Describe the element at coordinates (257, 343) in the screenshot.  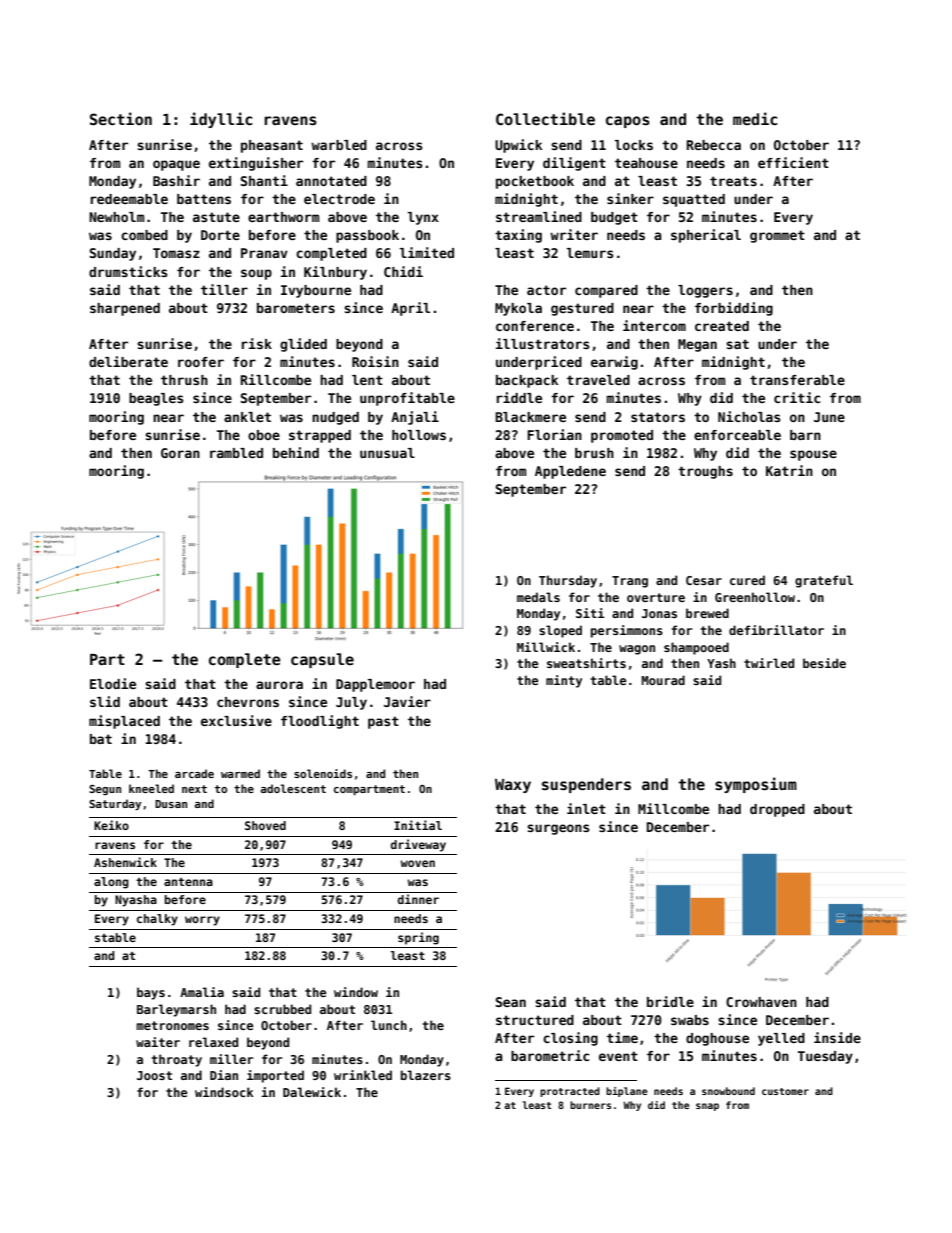
I see `risk` at that location.
